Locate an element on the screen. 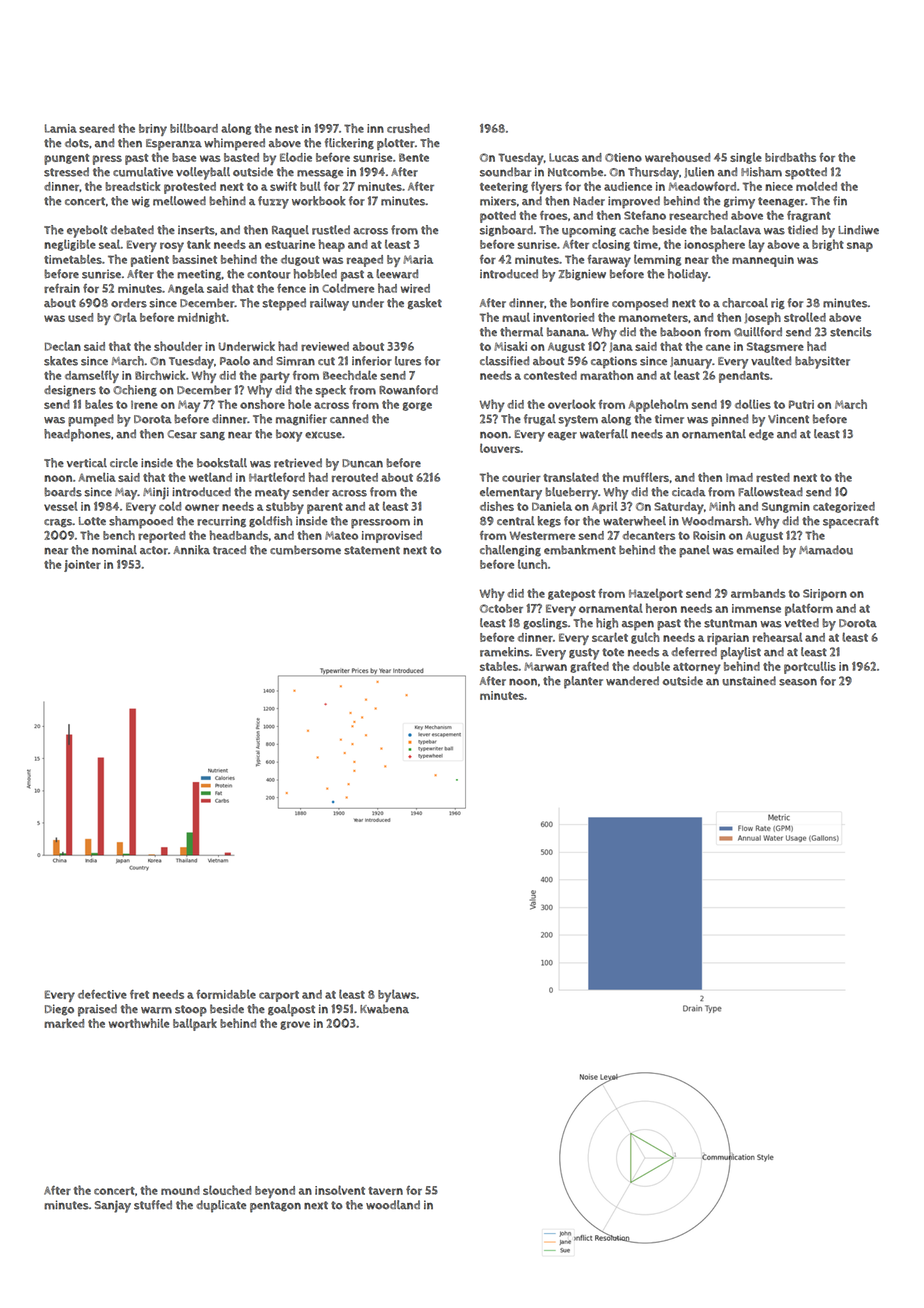 The height and width of the screenshot is (1308, 924). birdbaths is located at coordinates (790, 157).
